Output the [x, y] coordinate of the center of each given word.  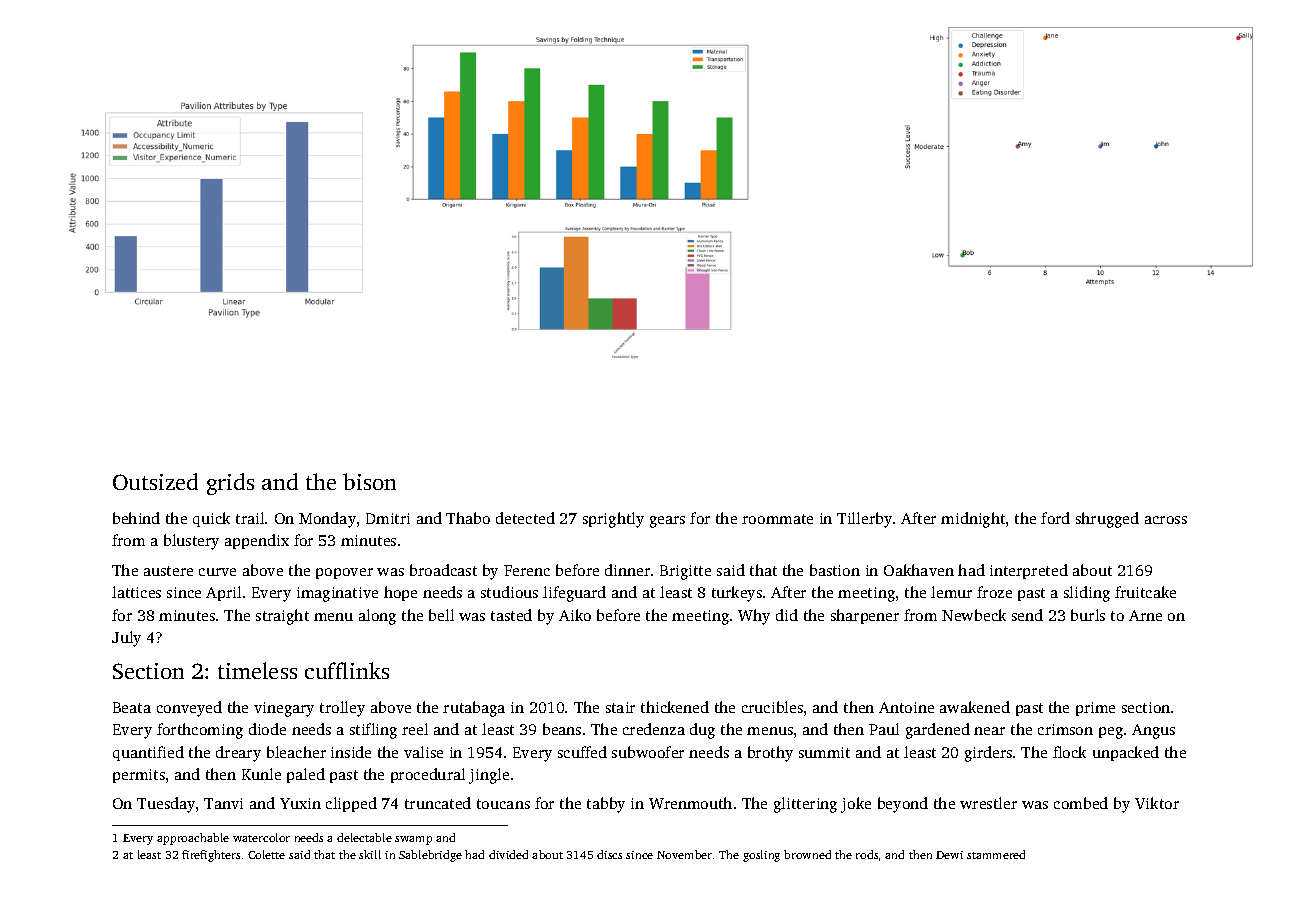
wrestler [988, 803]
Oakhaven [919, 570]
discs [609, 854]
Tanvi [223, 803]
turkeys [737, 594]
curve [217, 572]
